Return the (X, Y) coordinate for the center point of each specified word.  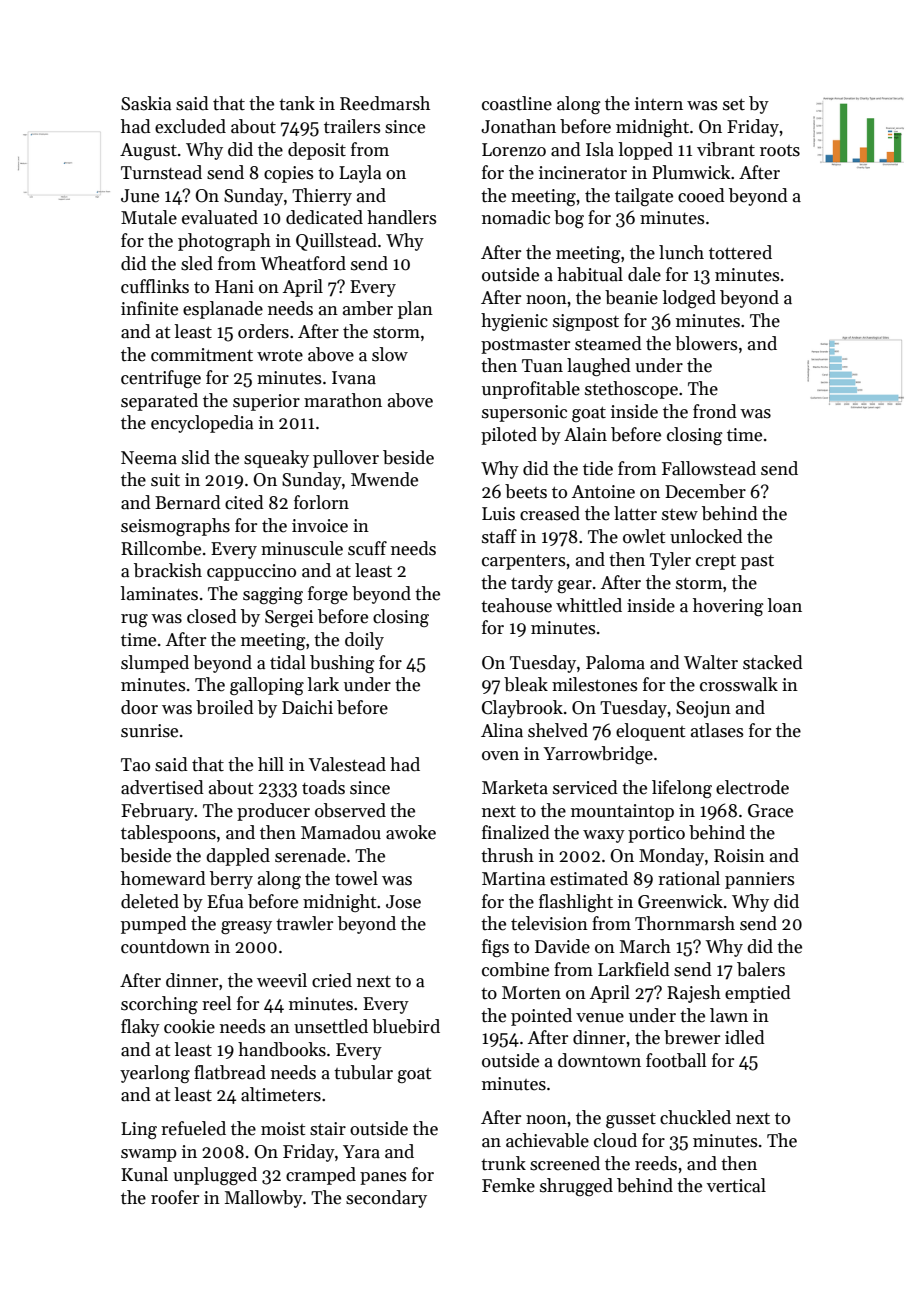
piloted (509, 436)
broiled (225, 707)
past (757, 562)
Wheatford (303, 263)
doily (364, 641)
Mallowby (264, 1199)
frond (715, 411)
